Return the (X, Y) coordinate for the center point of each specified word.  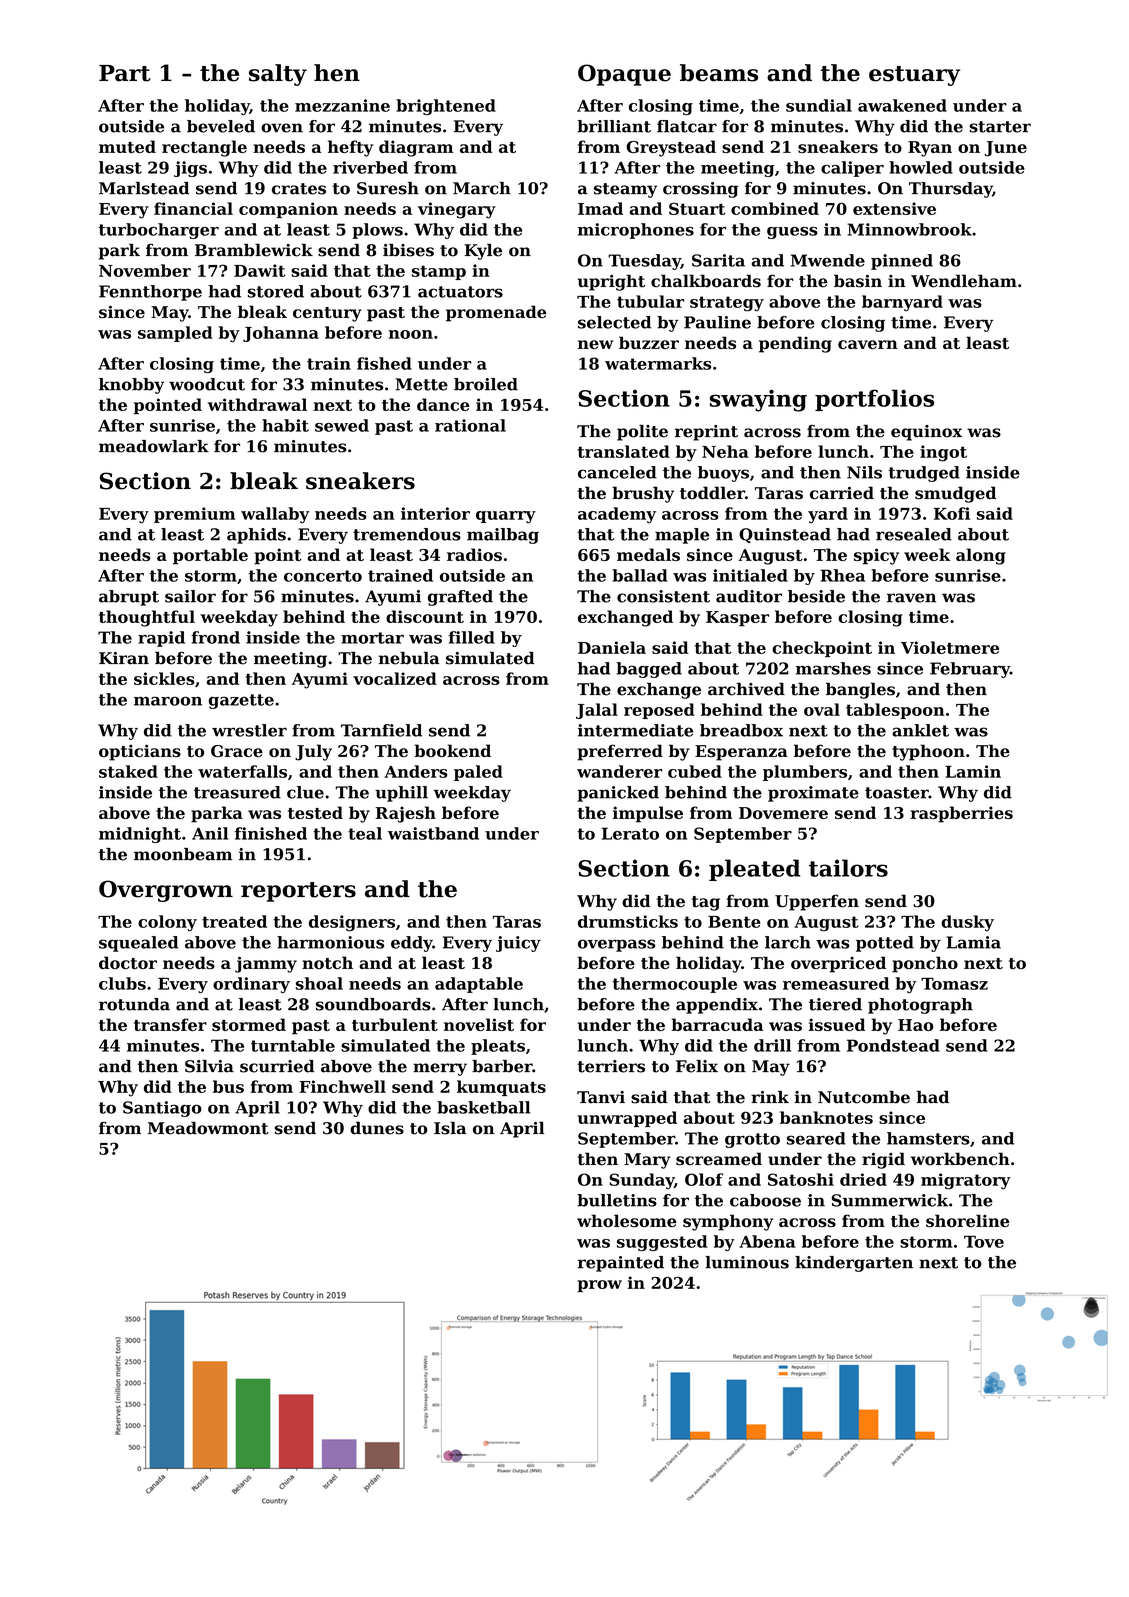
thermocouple (674, 985)
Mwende (828, 260)
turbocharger (159, 231)
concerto (323, 576)
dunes (377, 1128)
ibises (408, 250)
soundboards (373, 1004)
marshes (833, 668)
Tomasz (954, 984)
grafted (460, 598)
